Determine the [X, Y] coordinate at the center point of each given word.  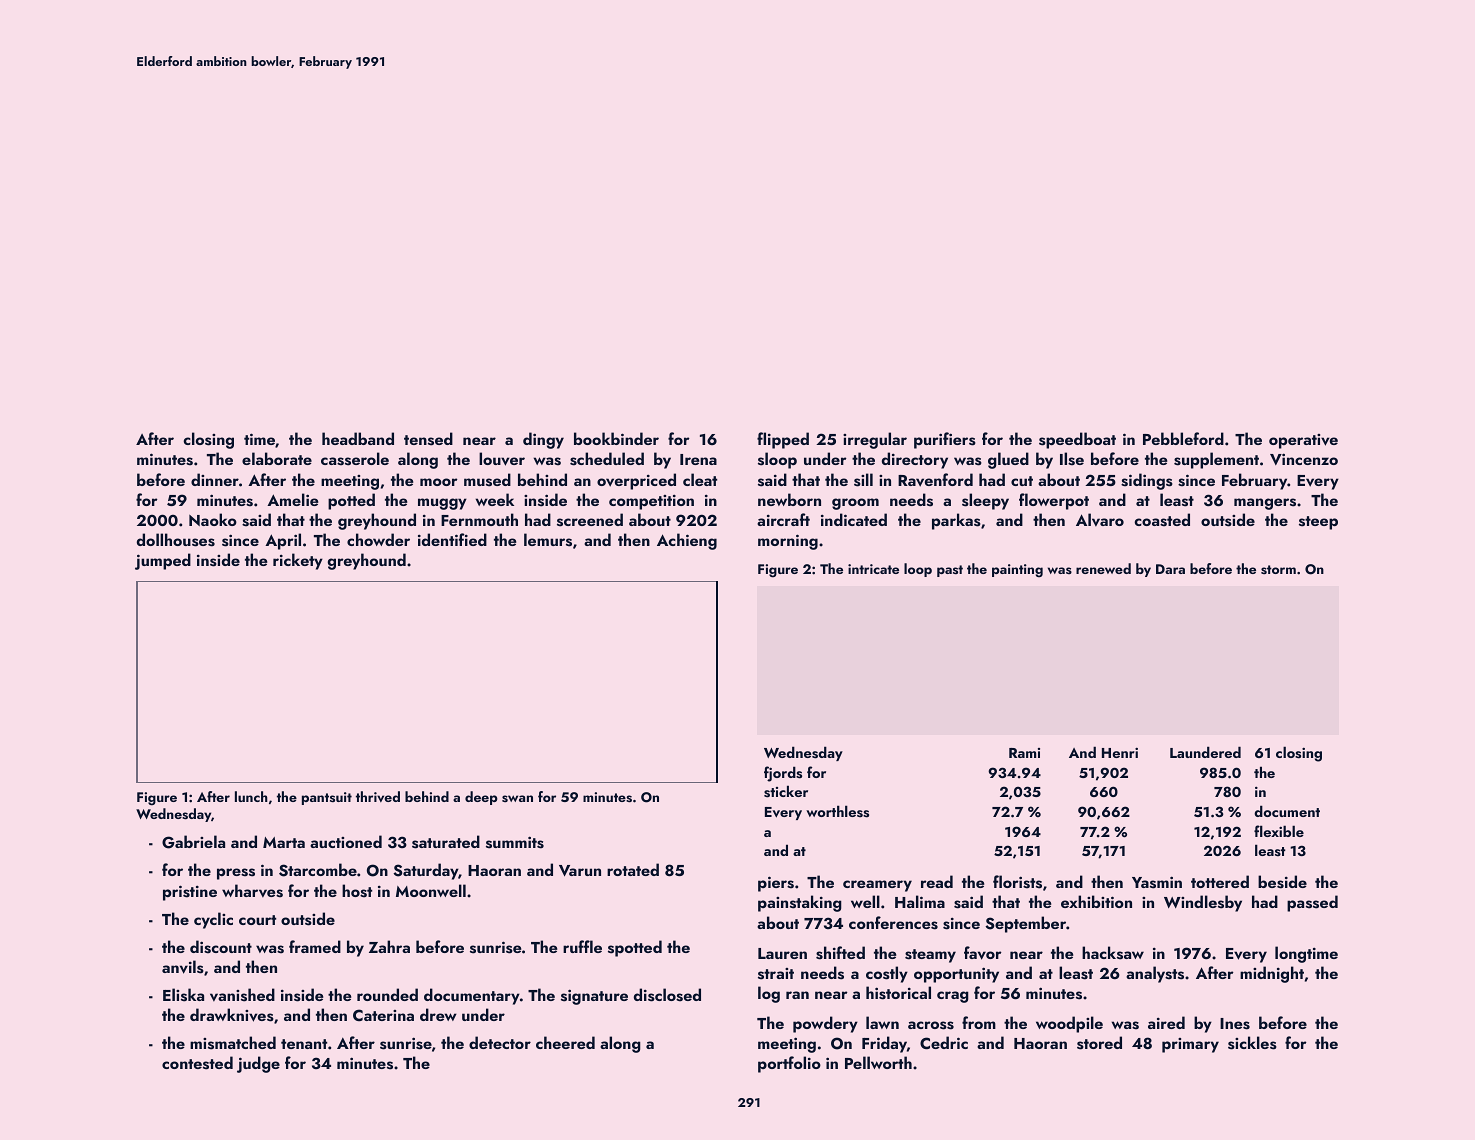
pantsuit [327, 798]
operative [1303, 441]
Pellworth [878, 1062]
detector [500, 1042]
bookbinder [616, 438]
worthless [837, 811]
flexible [1279, 831]
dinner [215, 479]
